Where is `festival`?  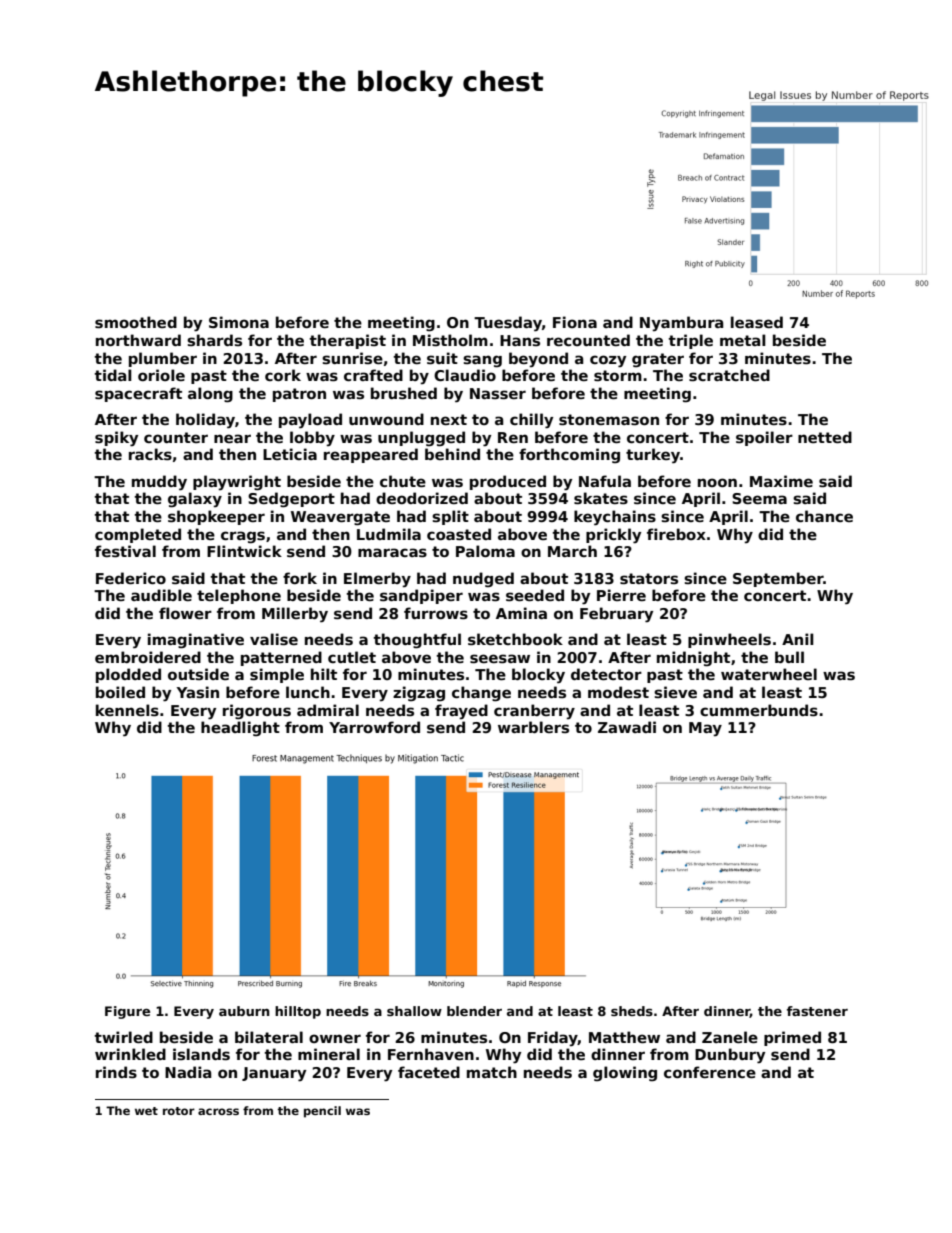
festival is located at coordinates (125, 551).
